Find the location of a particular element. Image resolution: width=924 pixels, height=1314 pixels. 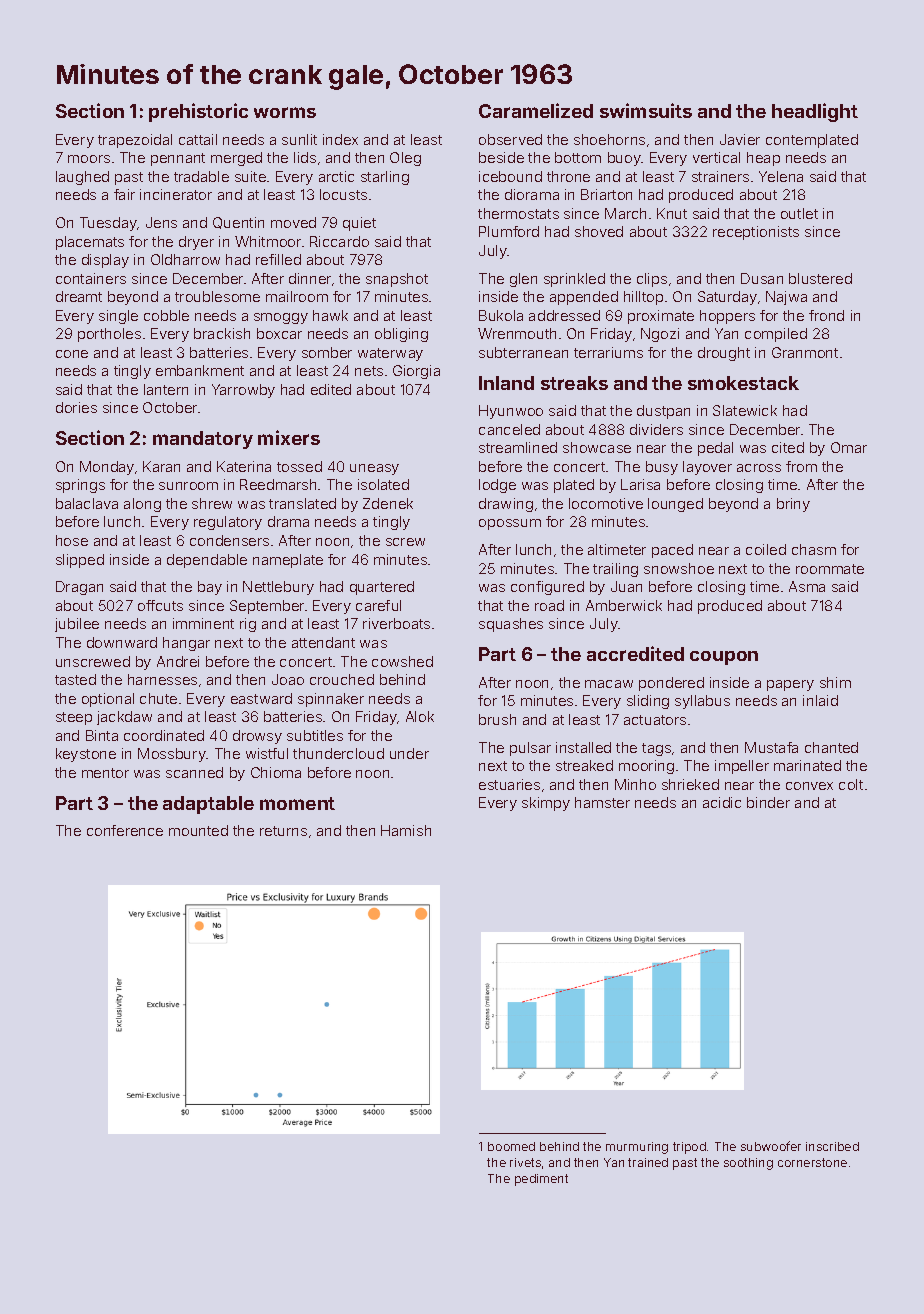

boomed is located at coordinates (511, 1146).
